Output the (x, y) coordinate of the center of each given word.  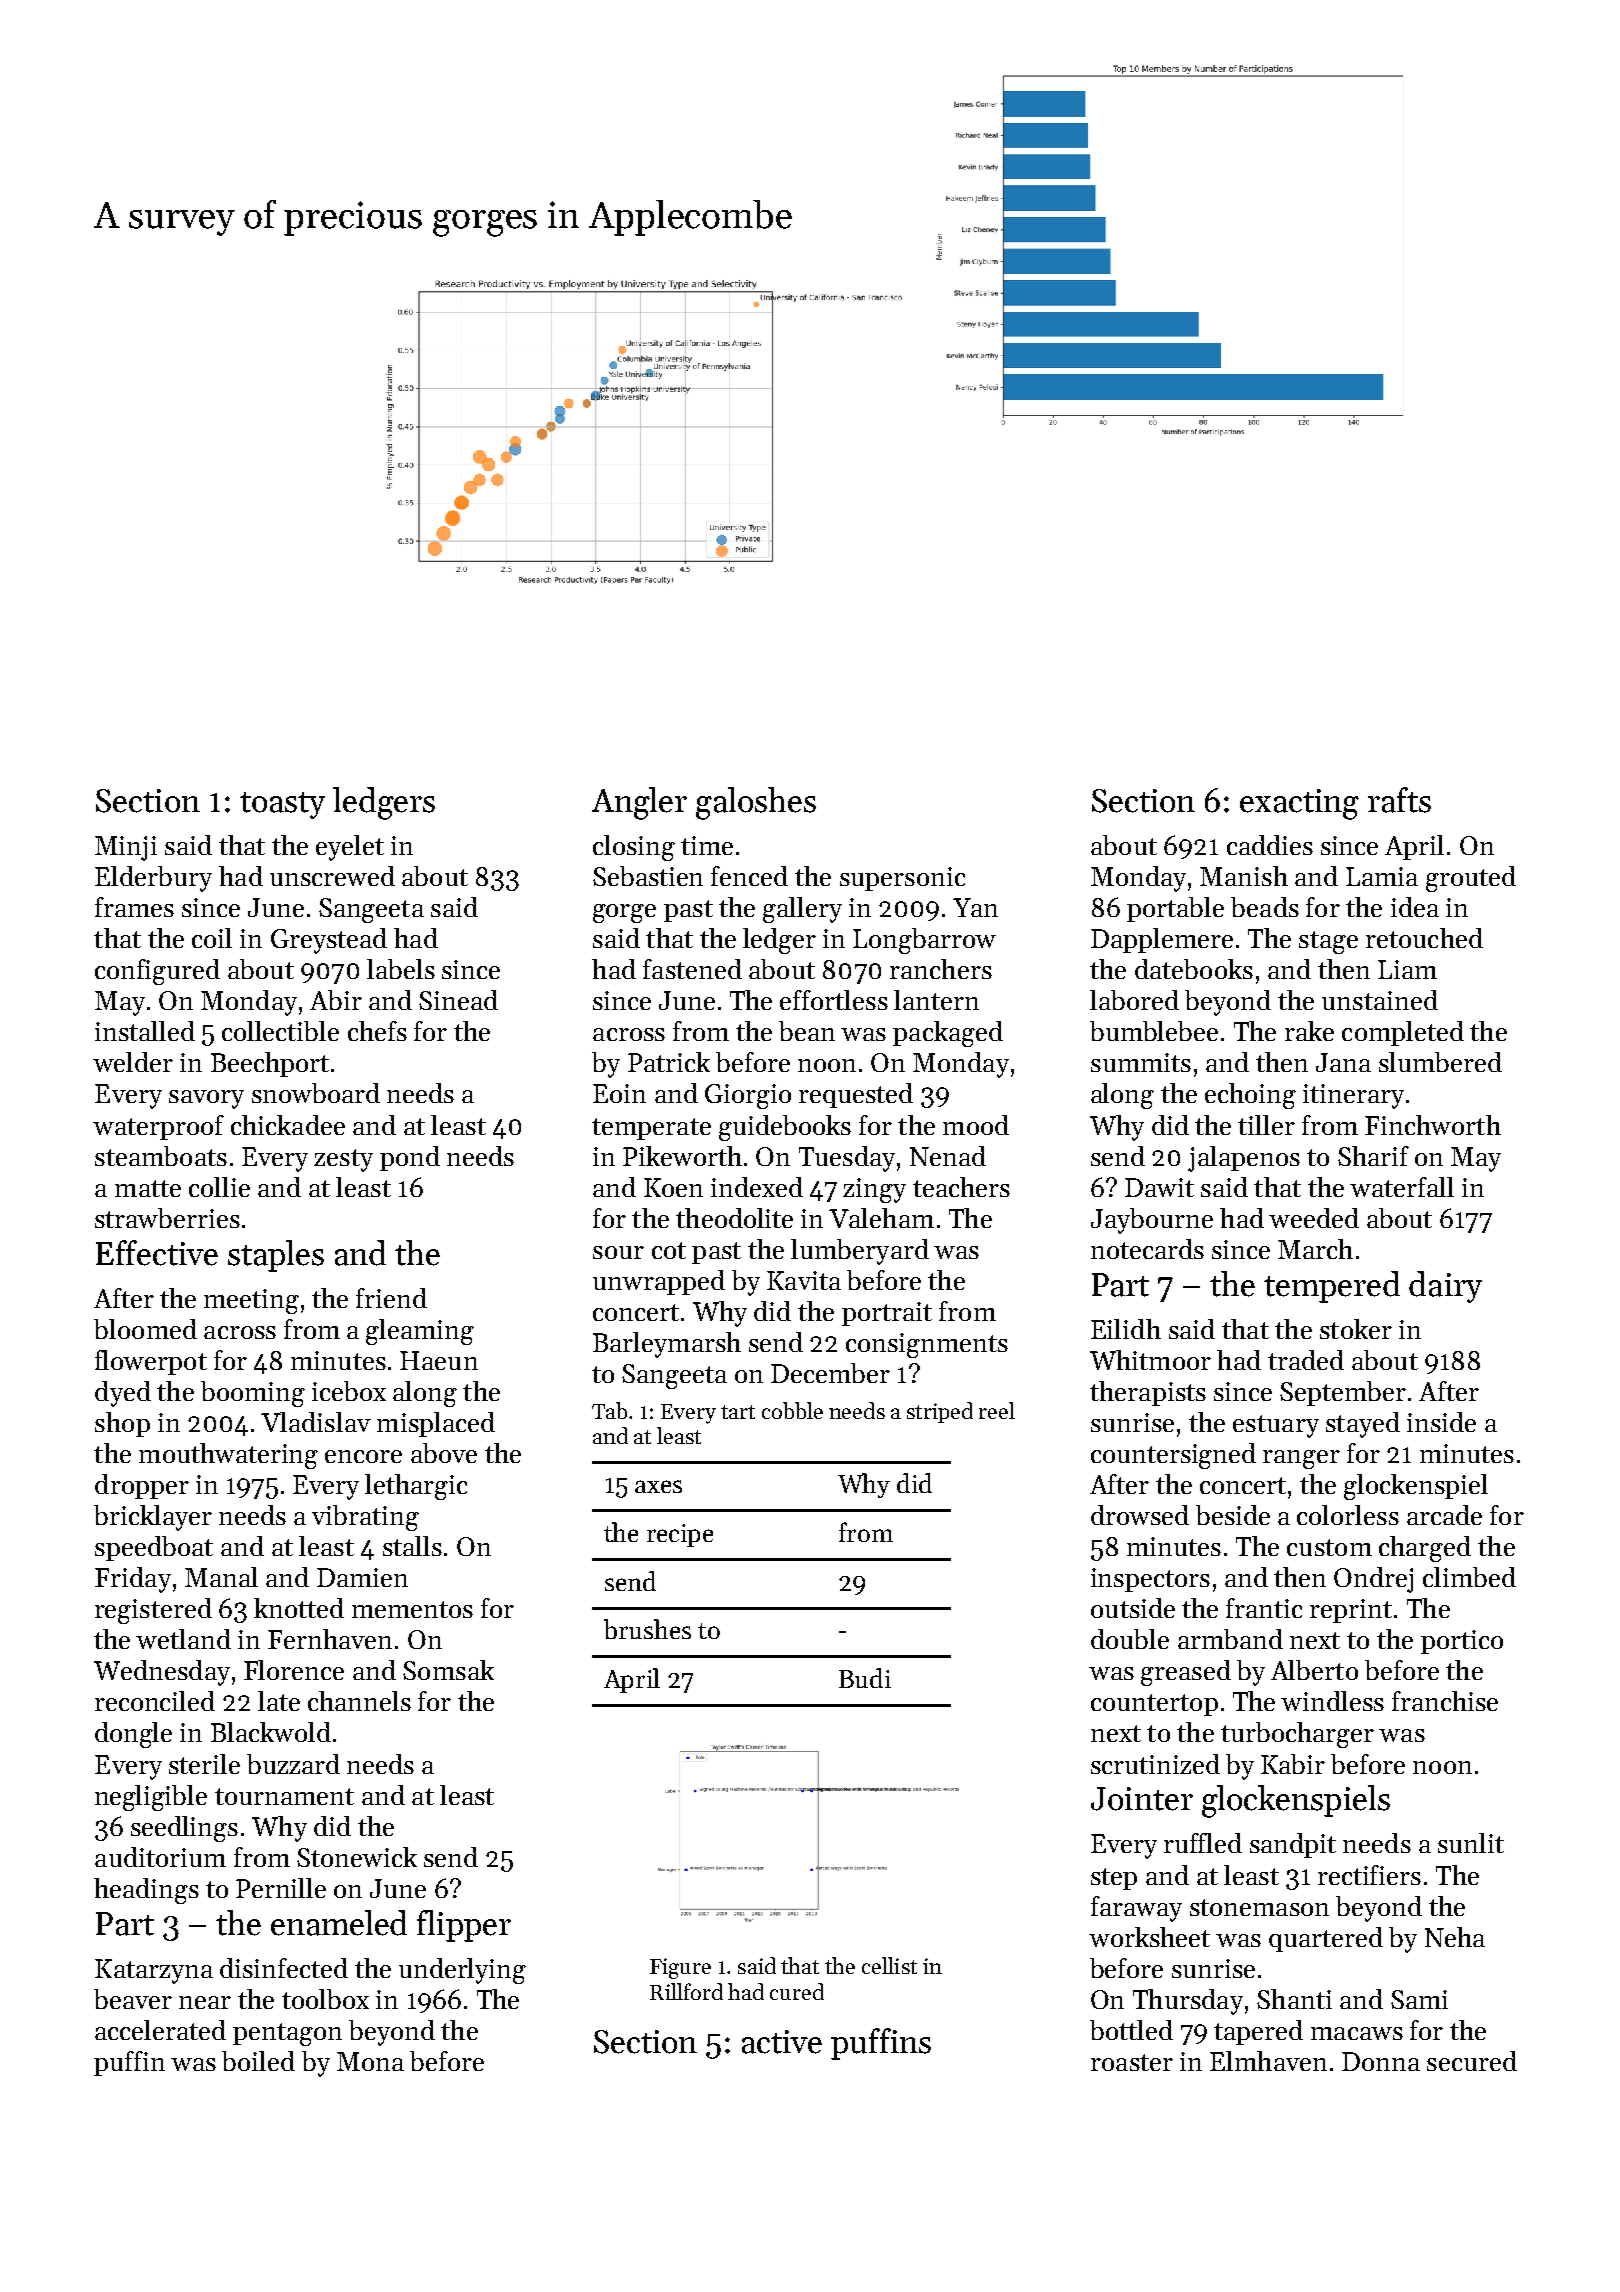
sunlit (1471, 1843)
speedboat (154, 1548)
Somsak (448, 1670)
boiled (258, 2061)
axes (658, 1486)
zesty (343, 1160)
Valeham (881, 1218)
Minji (126, 848)
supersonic (902, 879)
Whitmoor (1150, 1360)
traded (1306, 1360)
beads (1265, 907)
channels (359, 1701)
